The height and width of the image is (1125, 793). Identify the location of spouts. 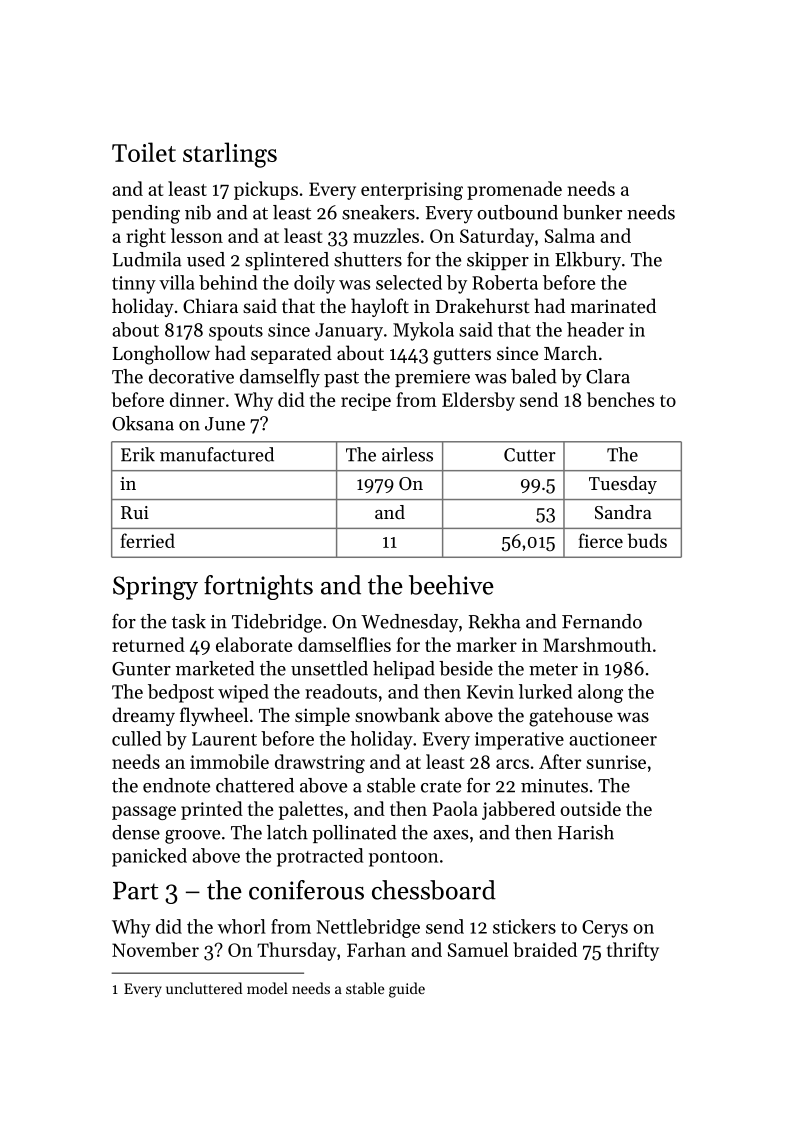
(236, 332).
